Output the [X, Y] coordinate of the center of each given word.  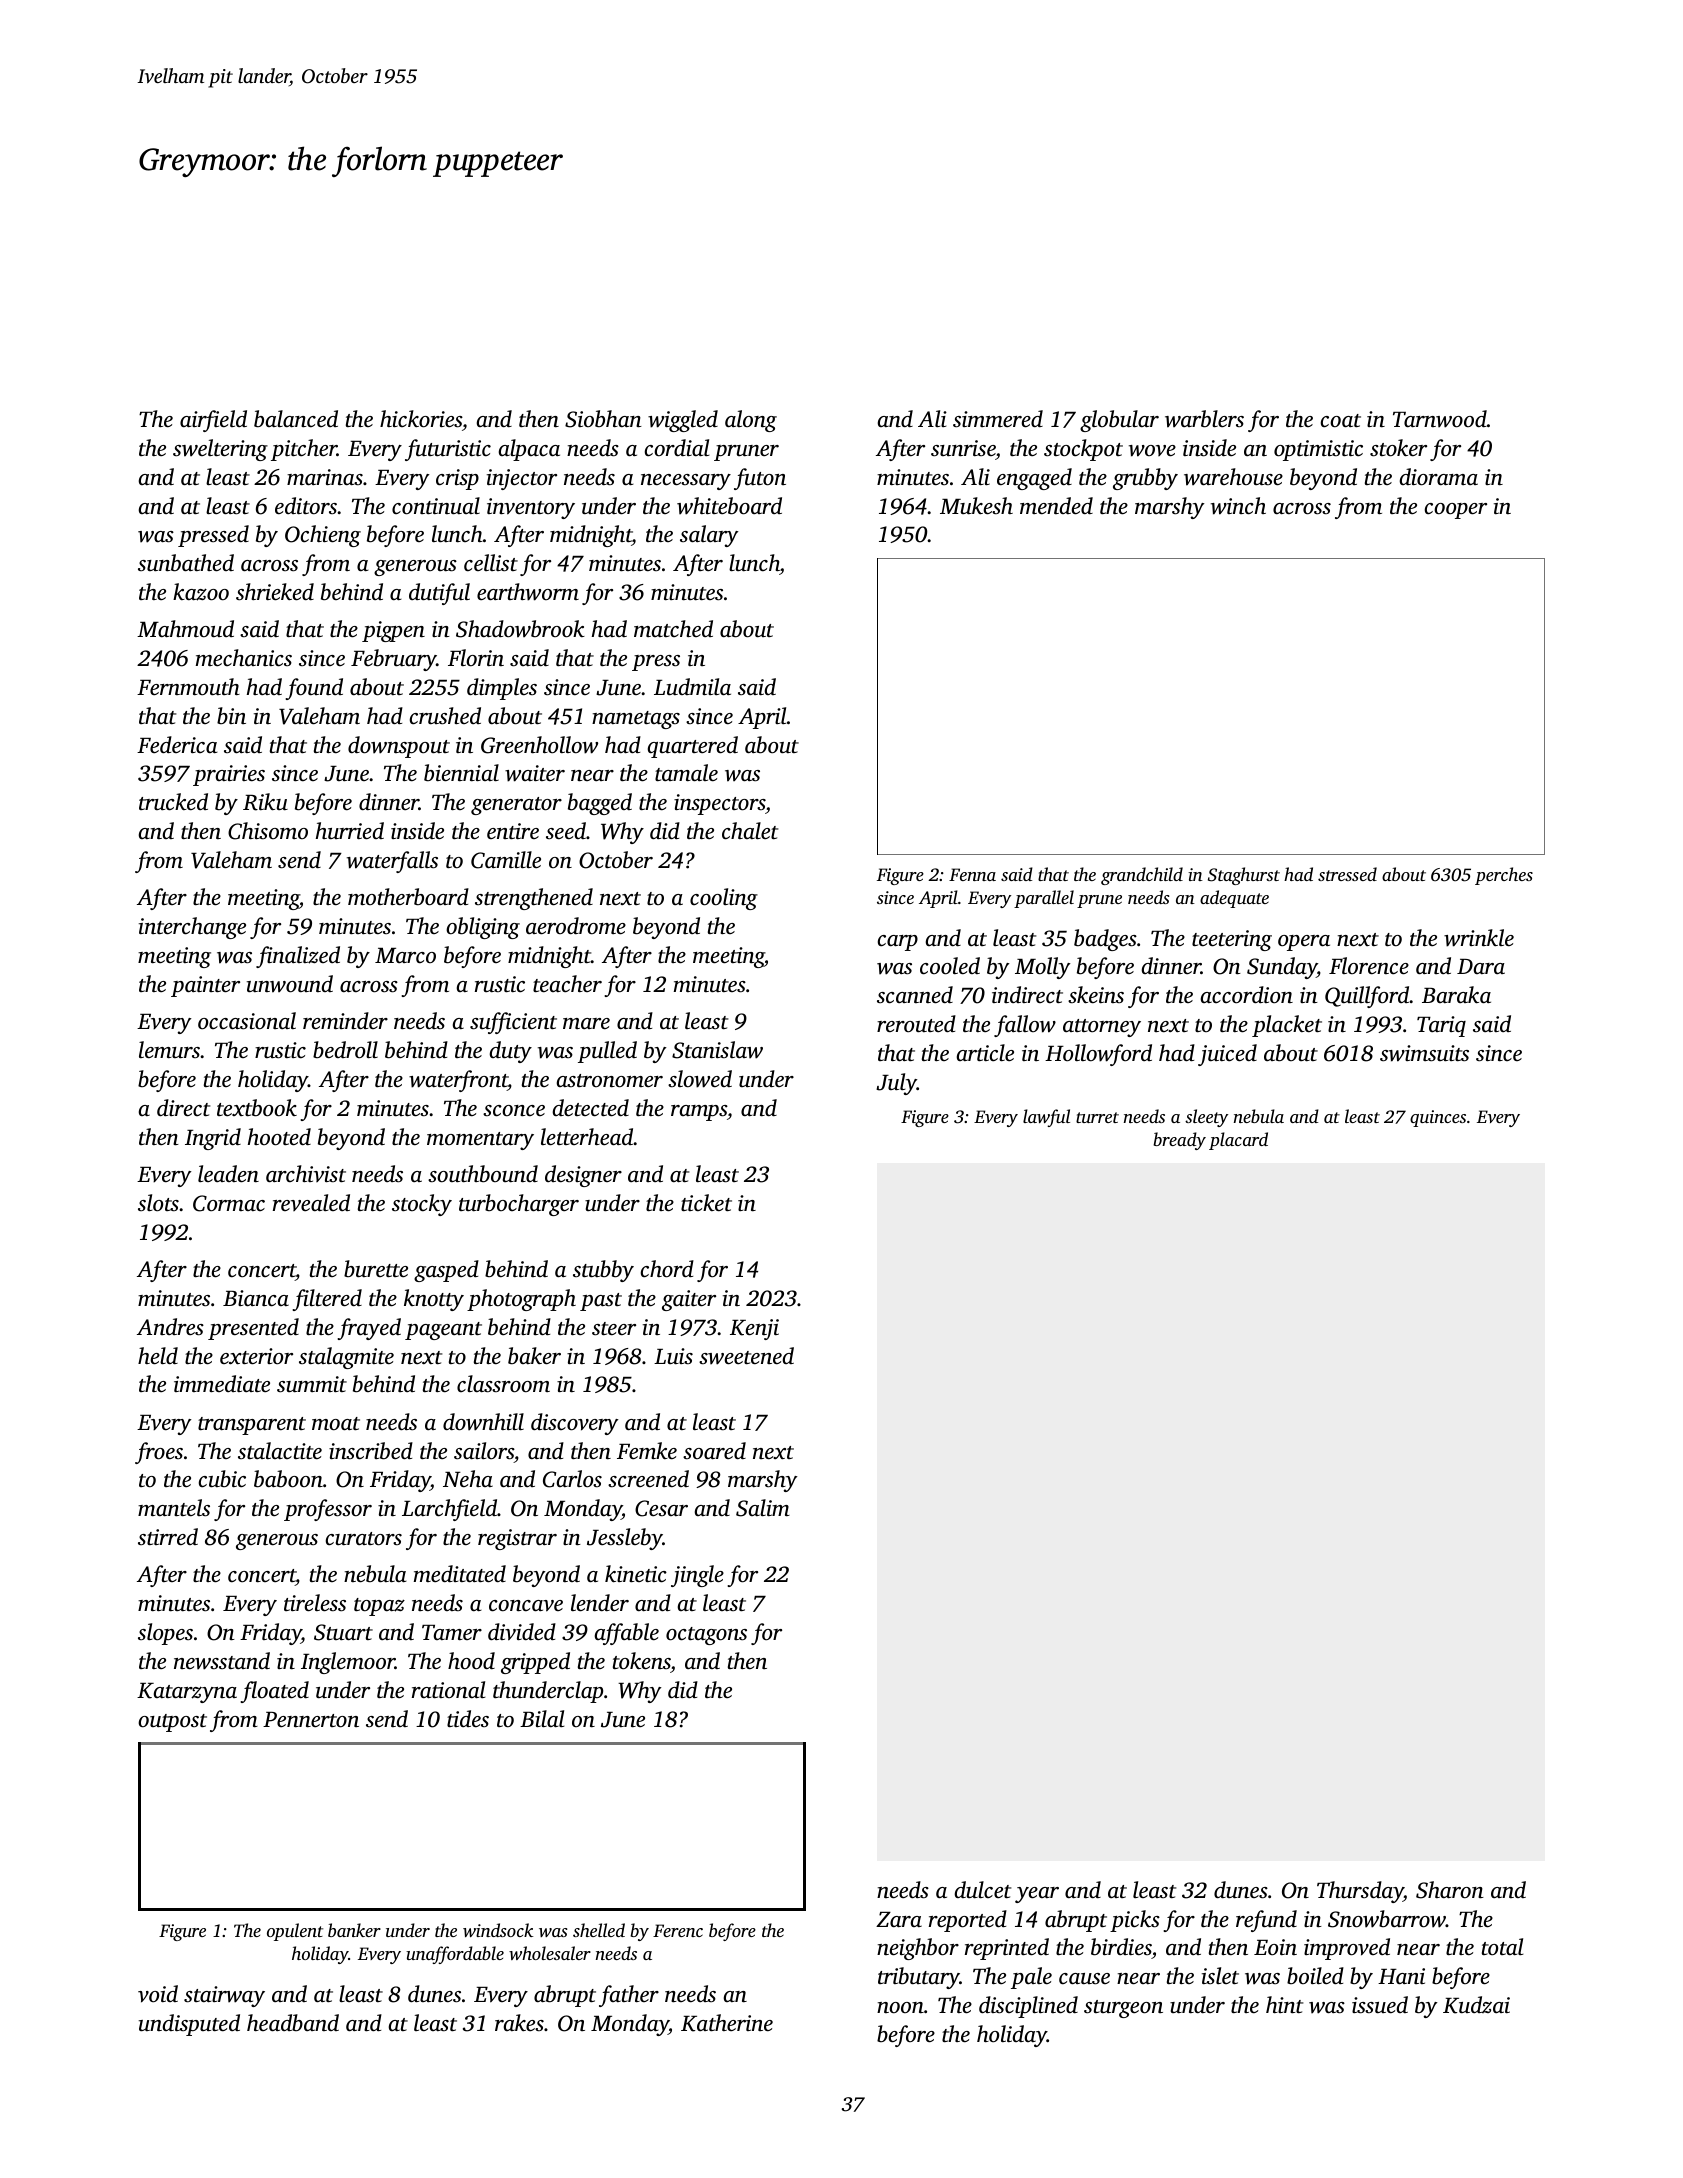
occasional [247, 1021]
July [896, 1084]
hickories [421, 419]
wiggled [683, 421]
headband [293, 2023]
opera [1304, 943]
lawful [1046, 1118]
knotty [434, 1300]
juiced [1227, 1055]
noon [900, 2008]
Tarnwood [1440, 419]
